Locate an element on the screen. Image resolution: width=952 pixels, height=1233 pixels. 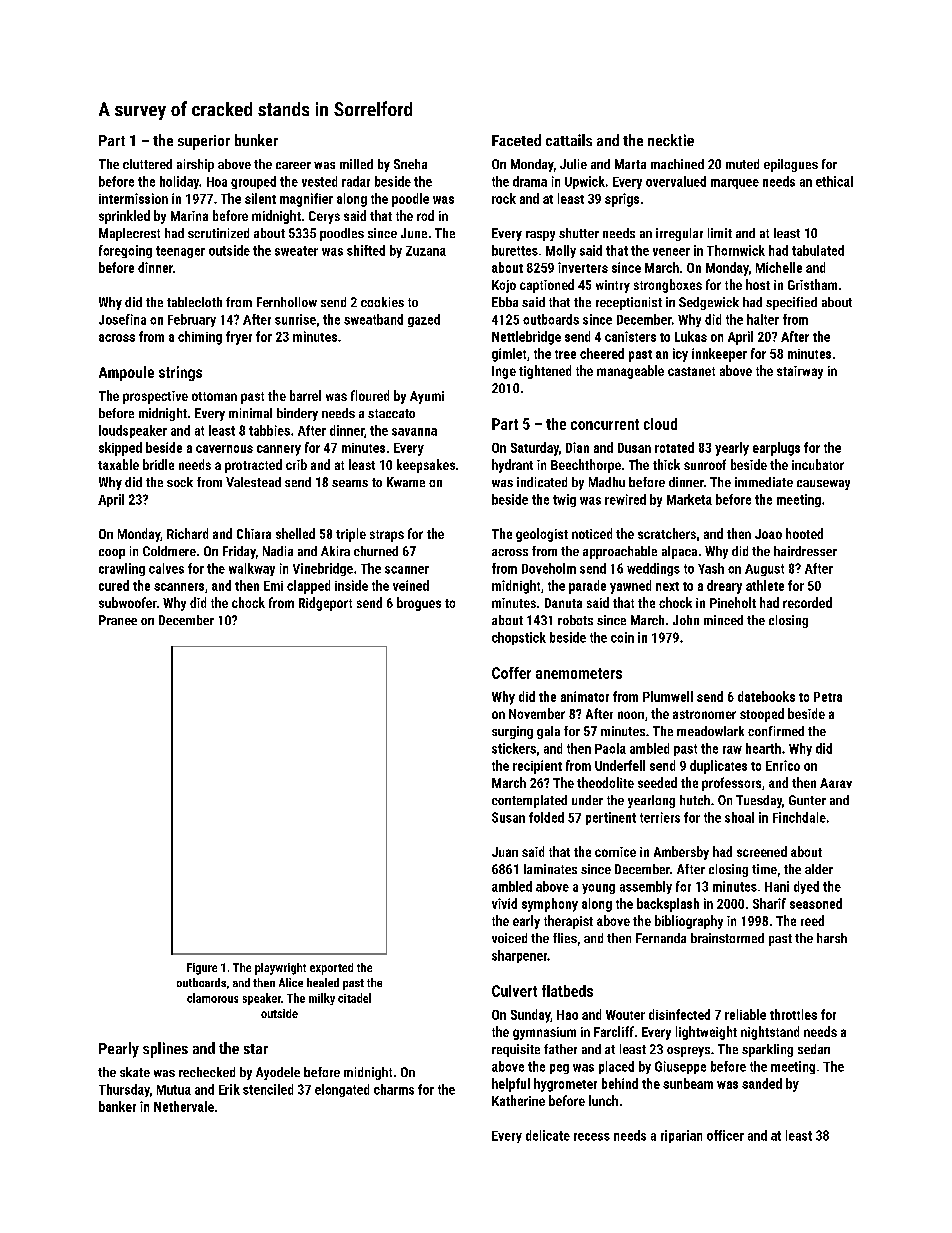
barrel is located at coordinates (305, 395).
